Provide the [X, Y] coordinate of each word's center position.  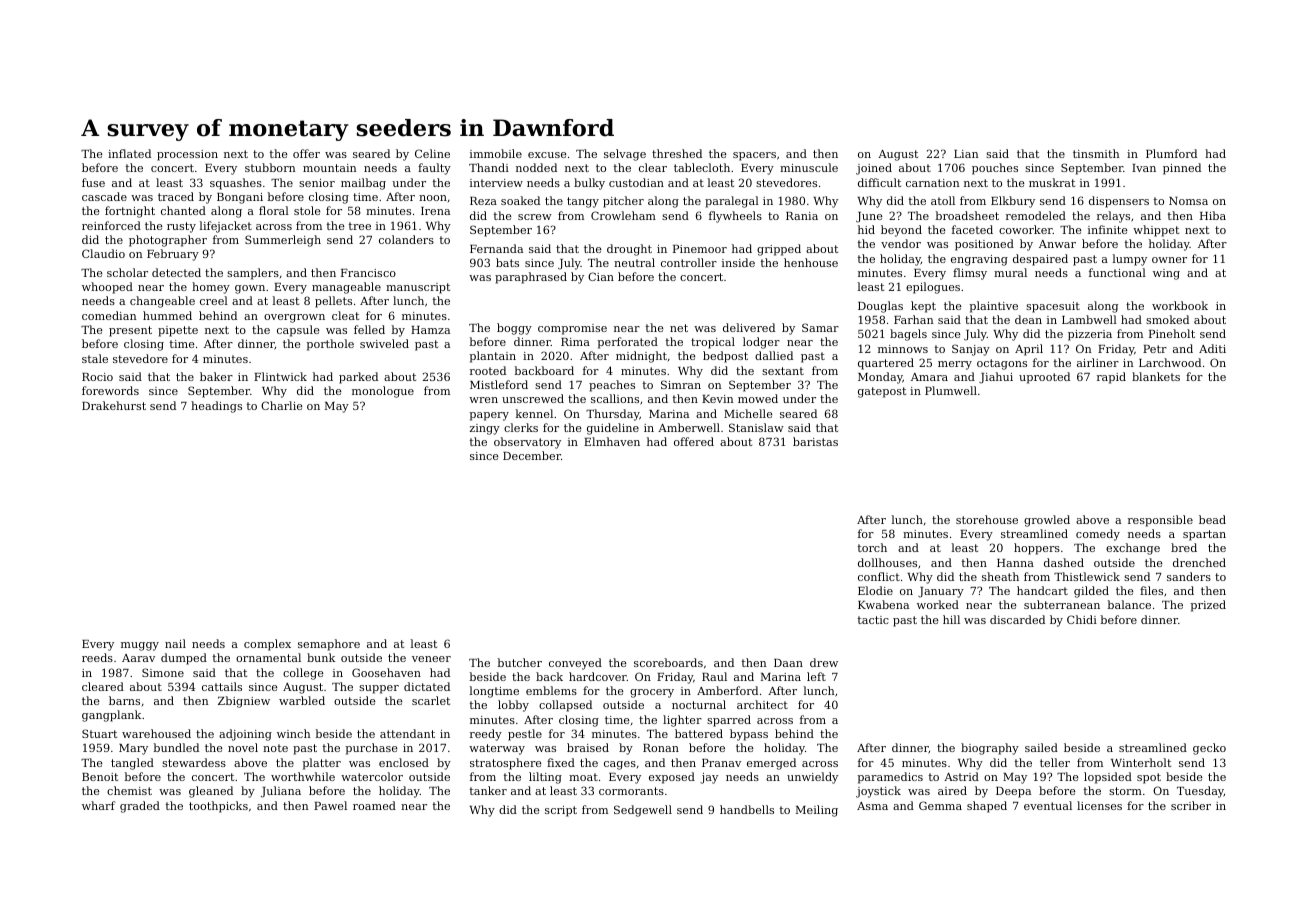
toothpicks [218, 807]
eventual [1048, 805]
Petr [1155, 349]
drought [629, 250]
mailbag [363, 184]
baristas [815, 441]
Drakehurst [114, 405]
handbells [747, 809]
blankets [1156, 376]
